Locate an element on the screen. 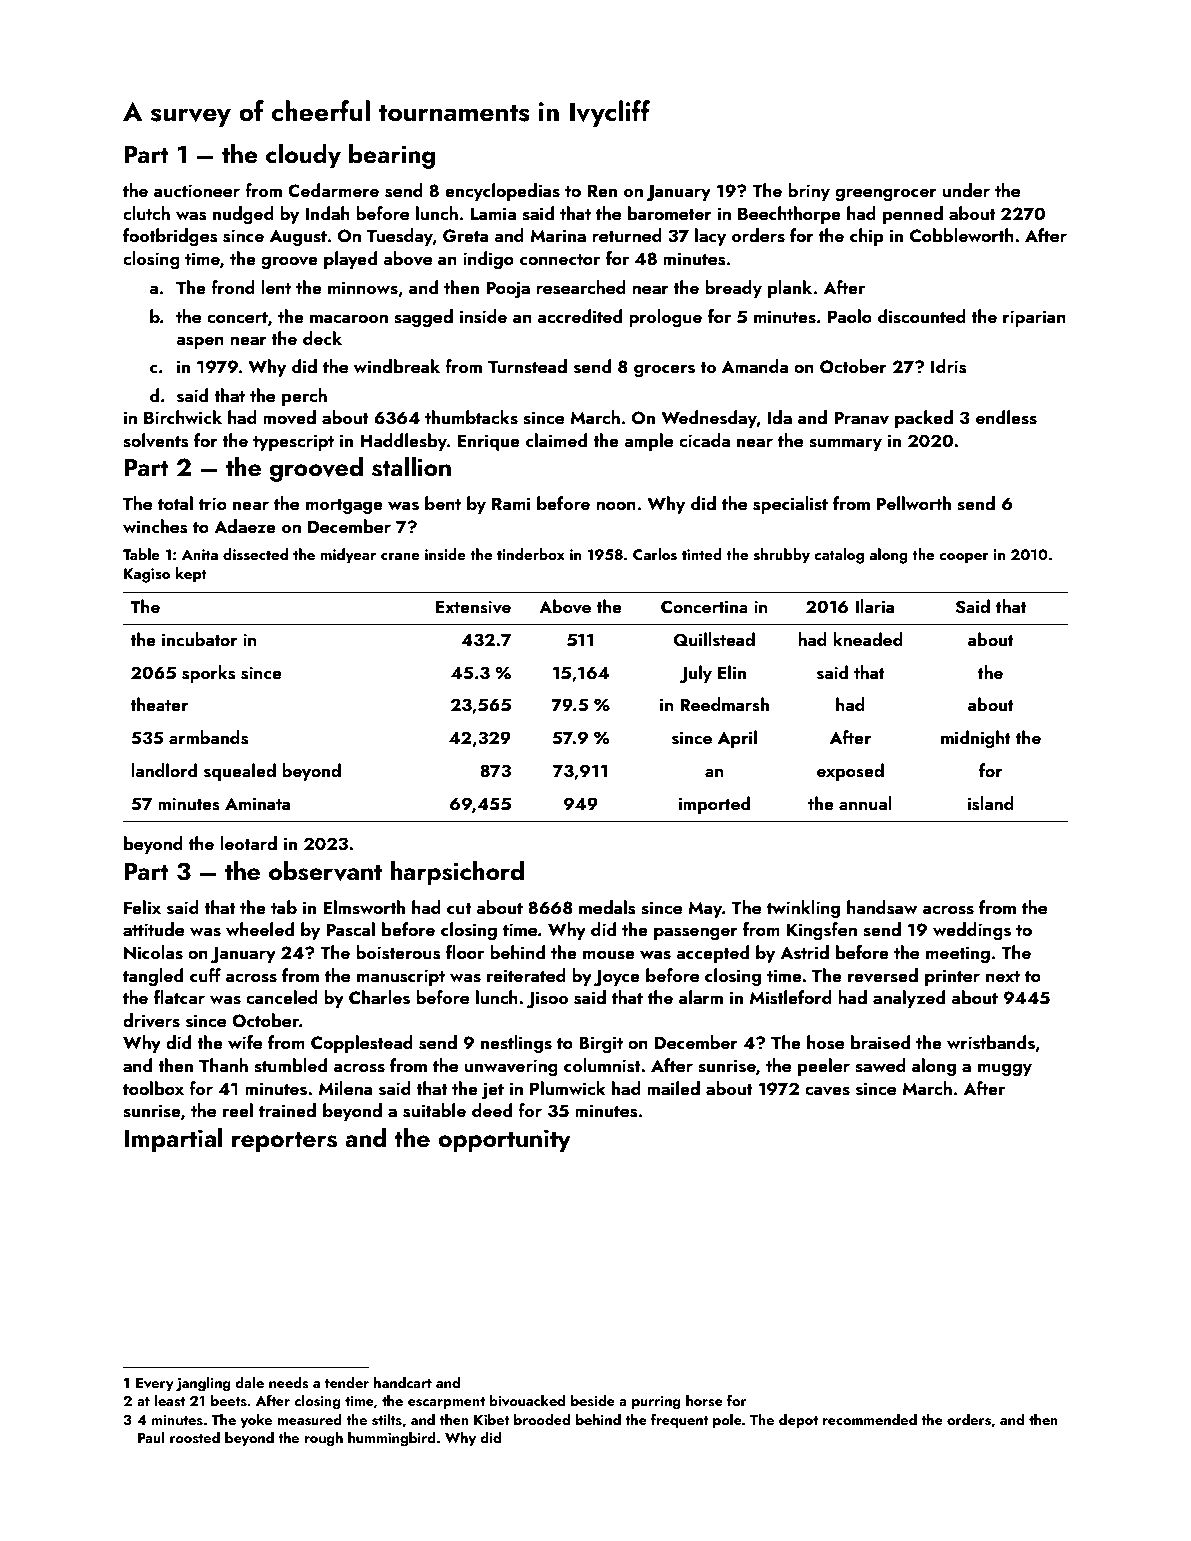 This screenshot has width=1191, height=1541. Every is located at coordinates (155, 1384).
